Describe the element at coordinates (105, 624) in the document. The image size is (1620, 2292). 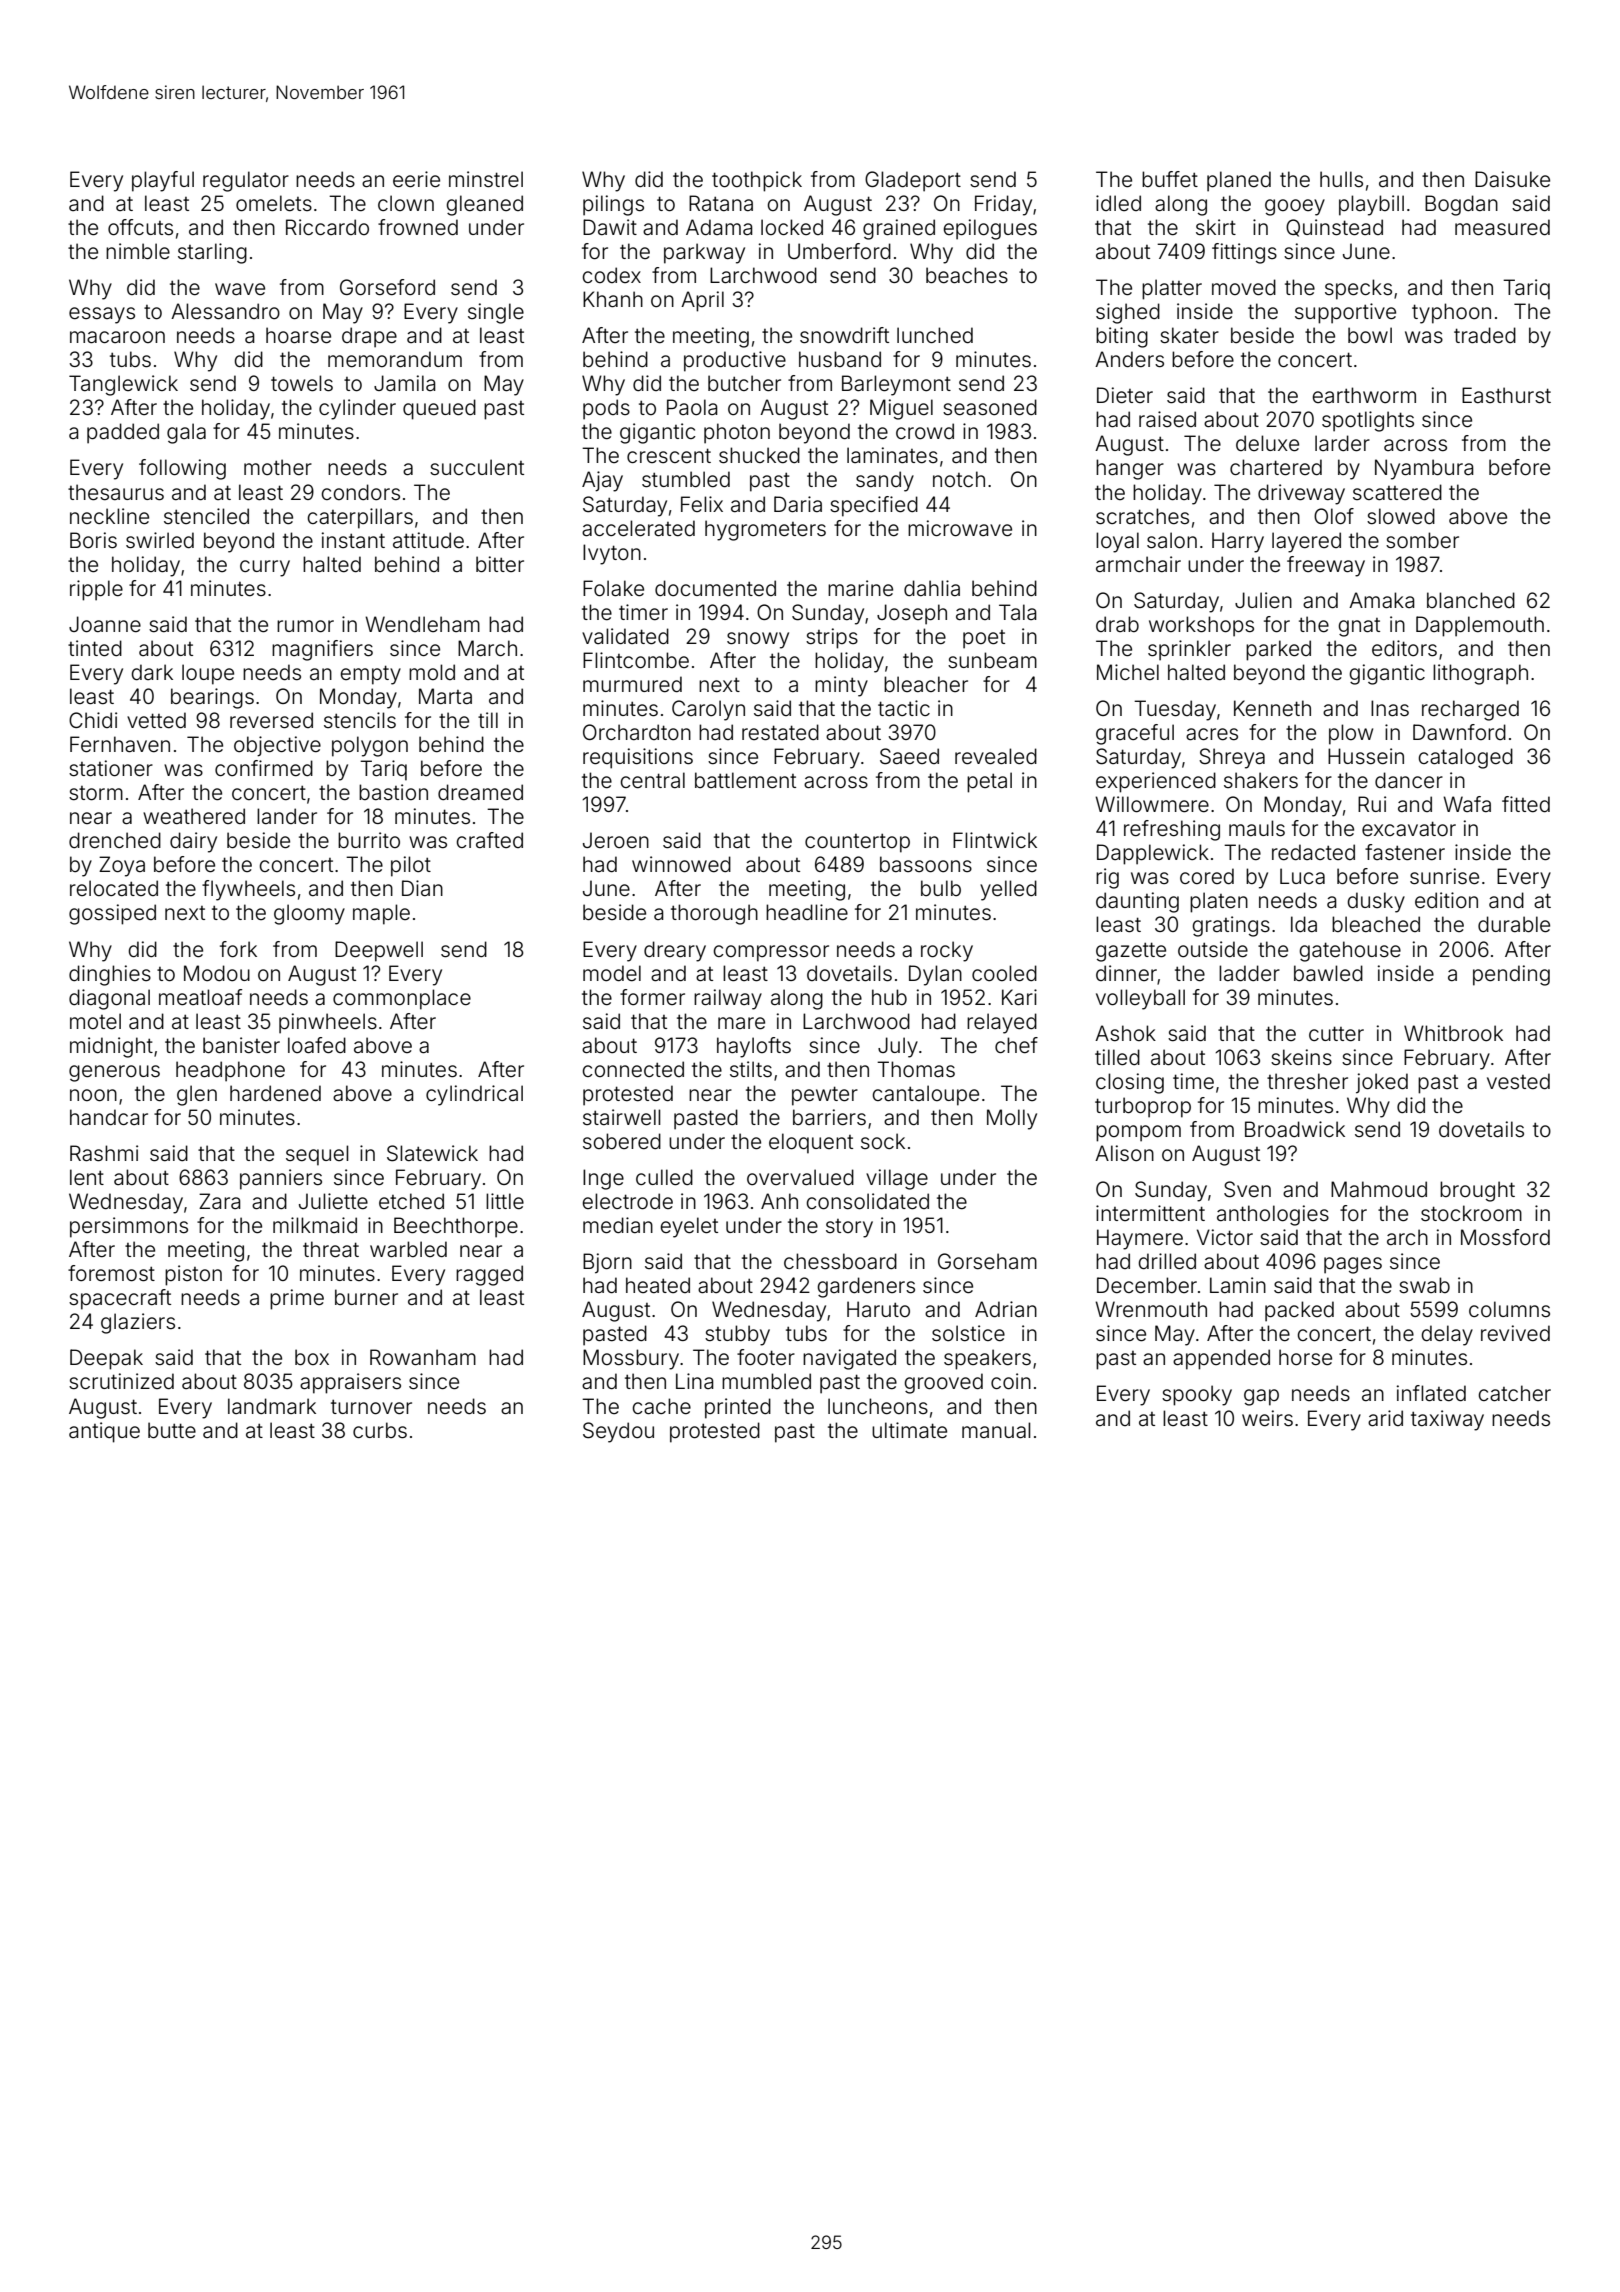
I see `Joanne` at that location.
